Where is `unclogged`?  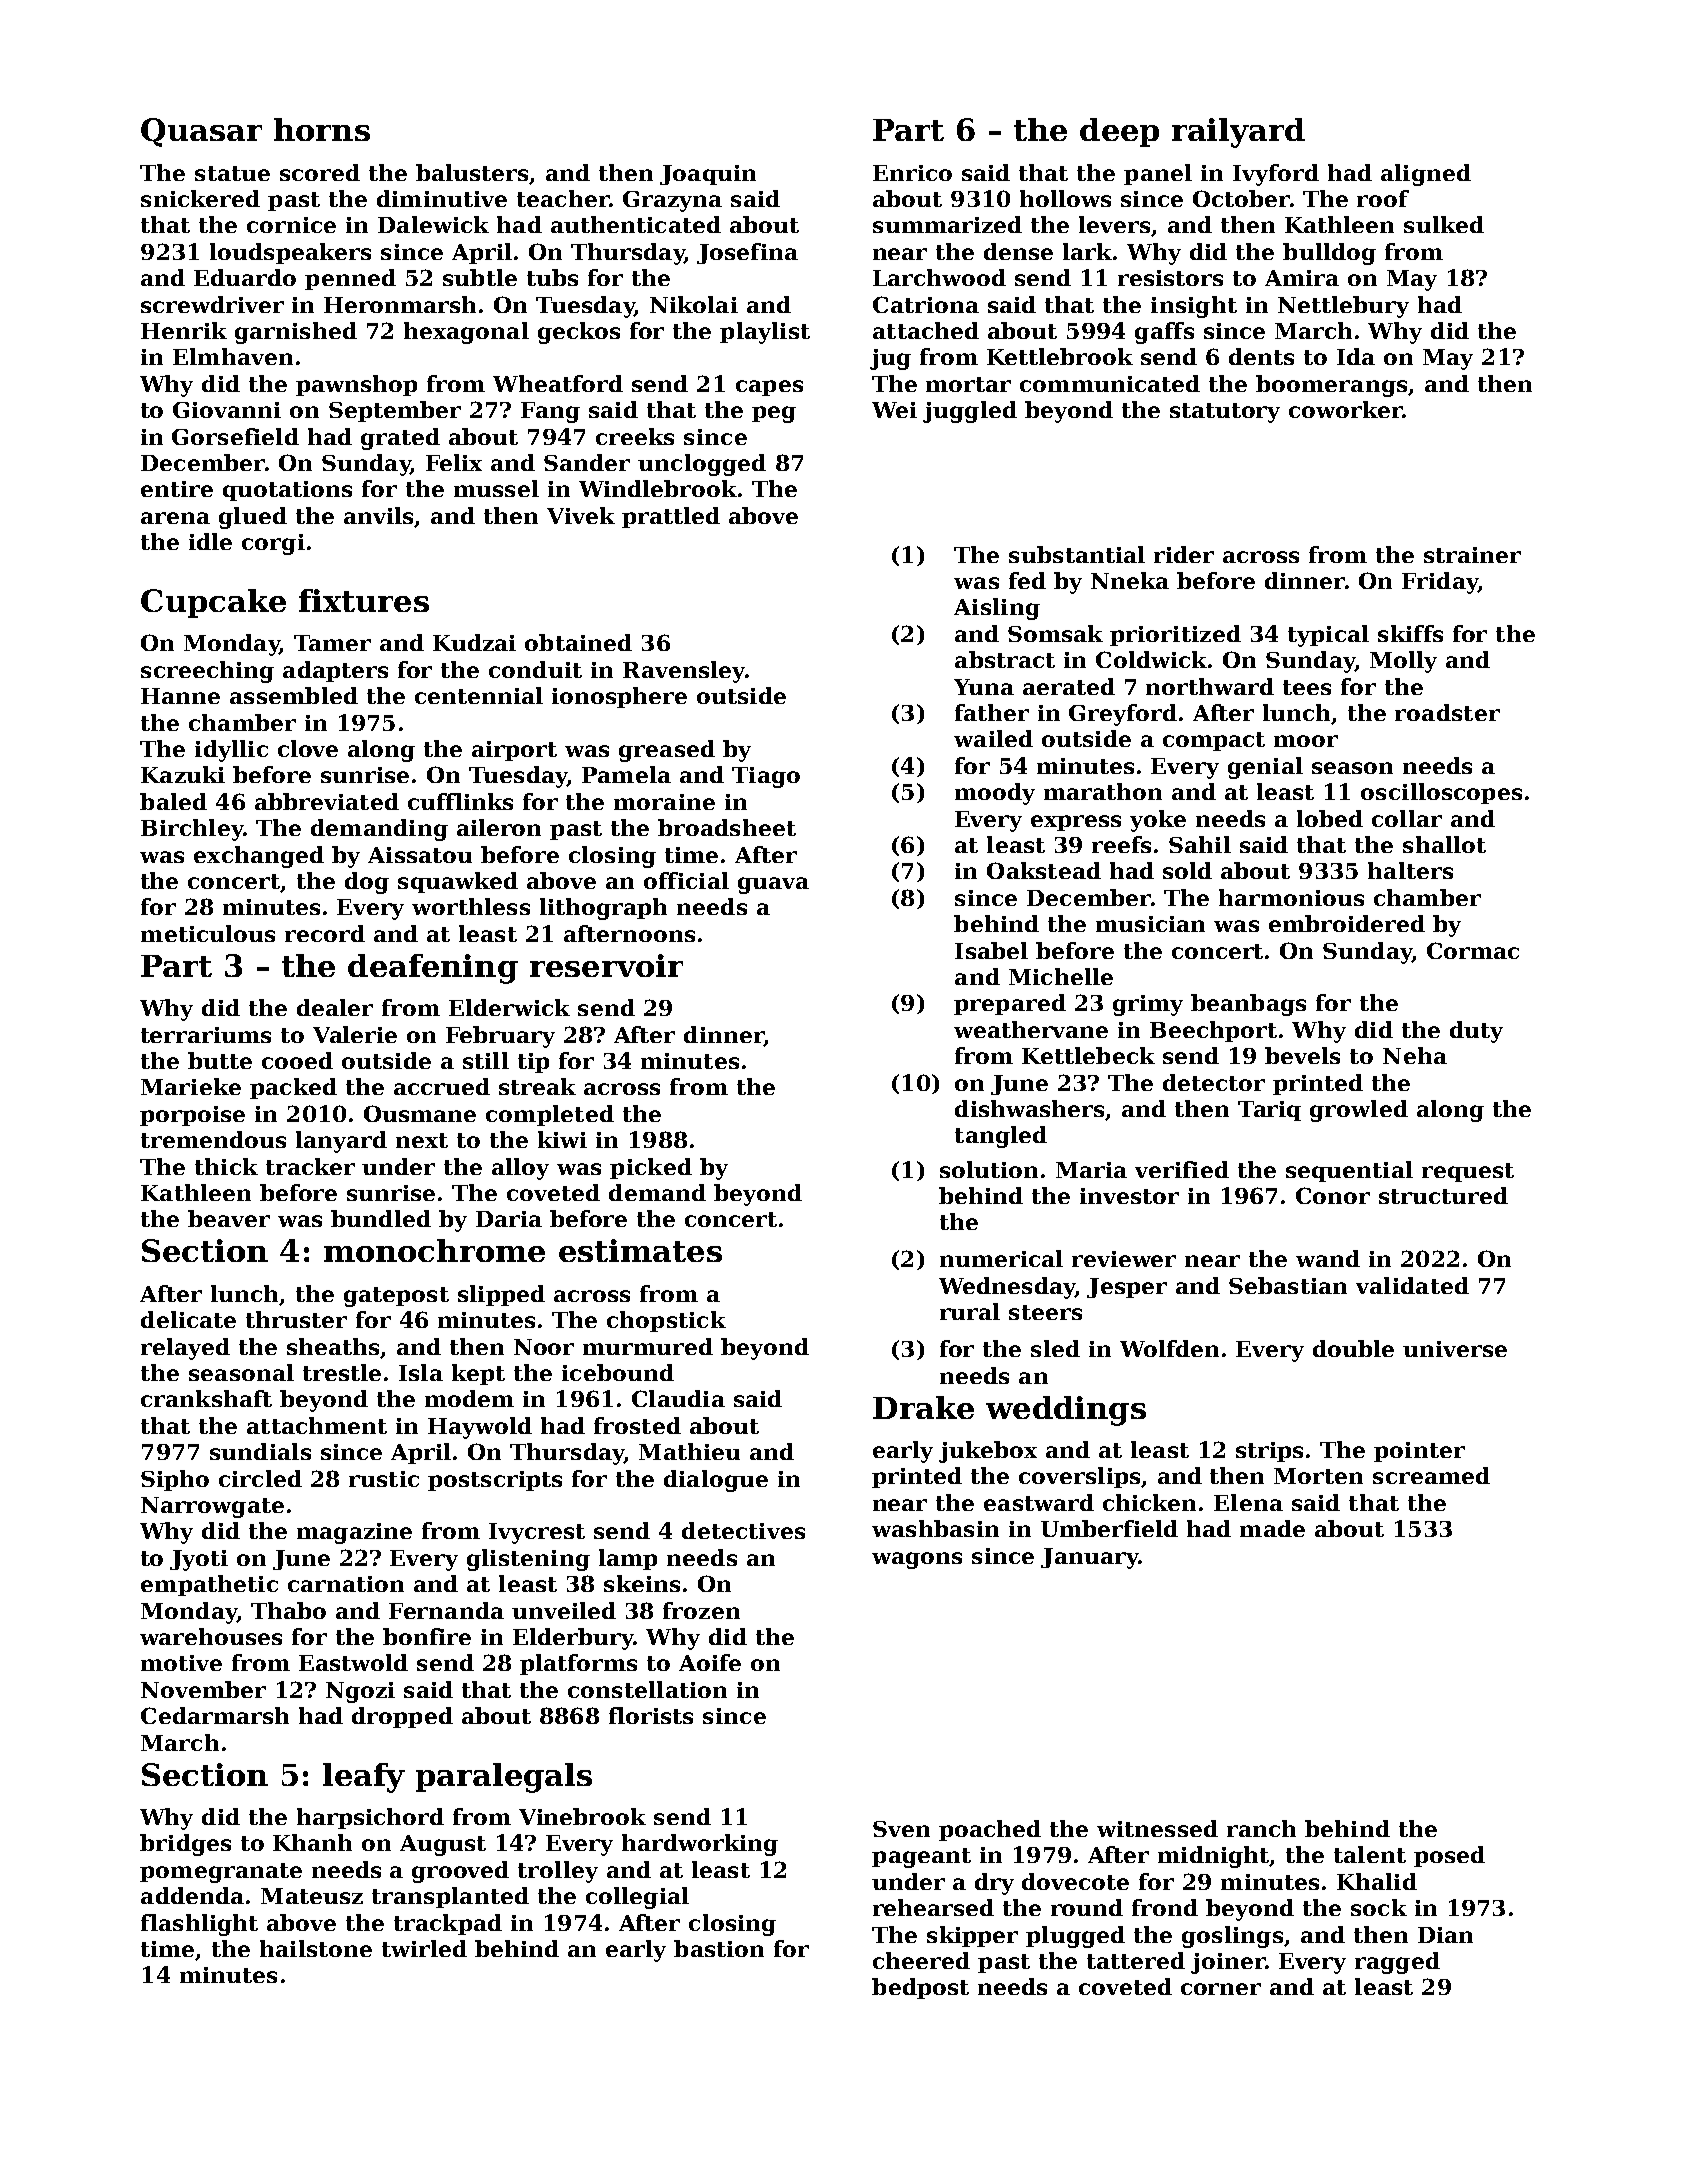
unclogged is located at coordinates (702, 465).
